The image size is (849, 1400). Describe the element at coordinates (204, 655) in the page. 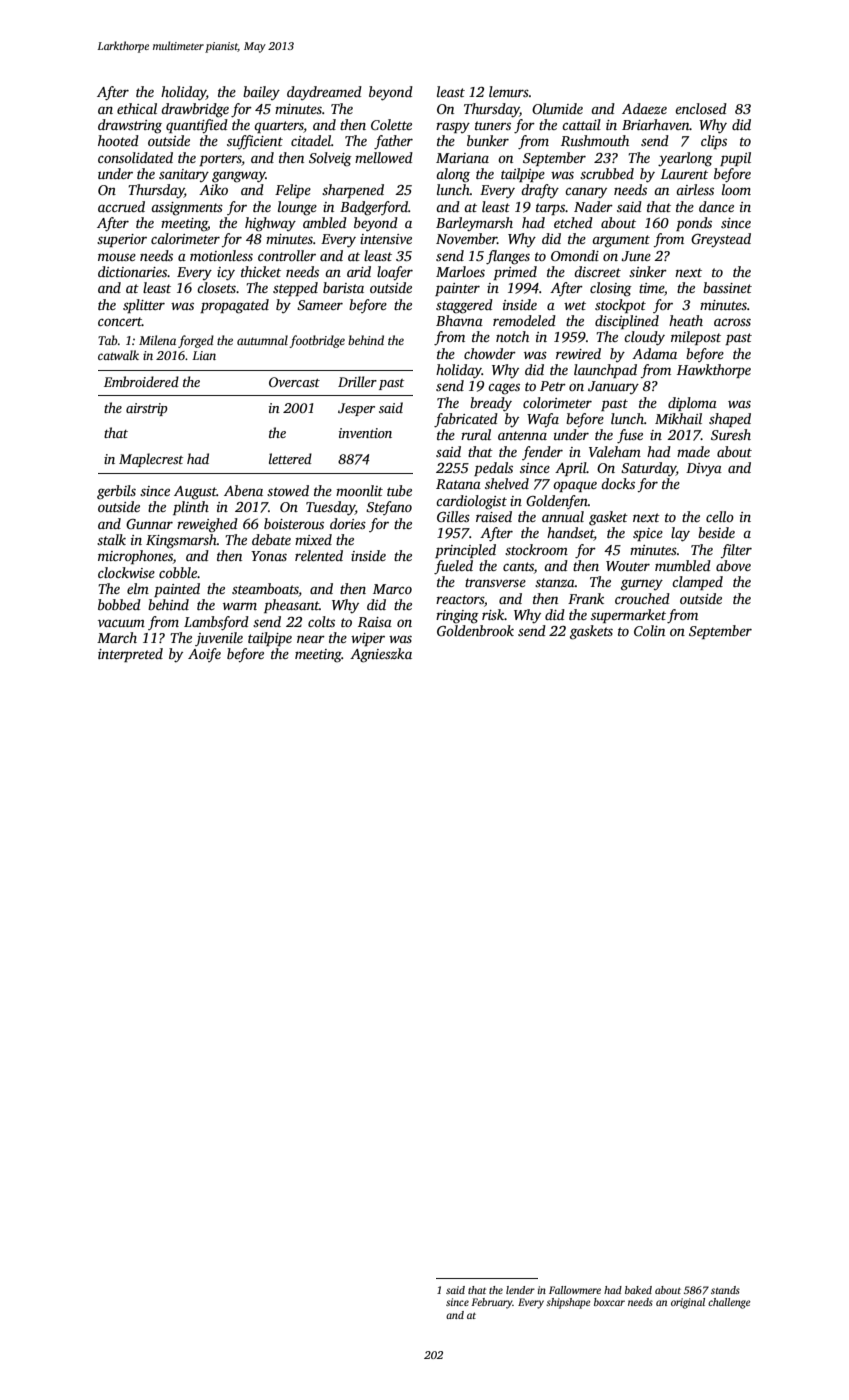

I see `Aoife` at that location.
